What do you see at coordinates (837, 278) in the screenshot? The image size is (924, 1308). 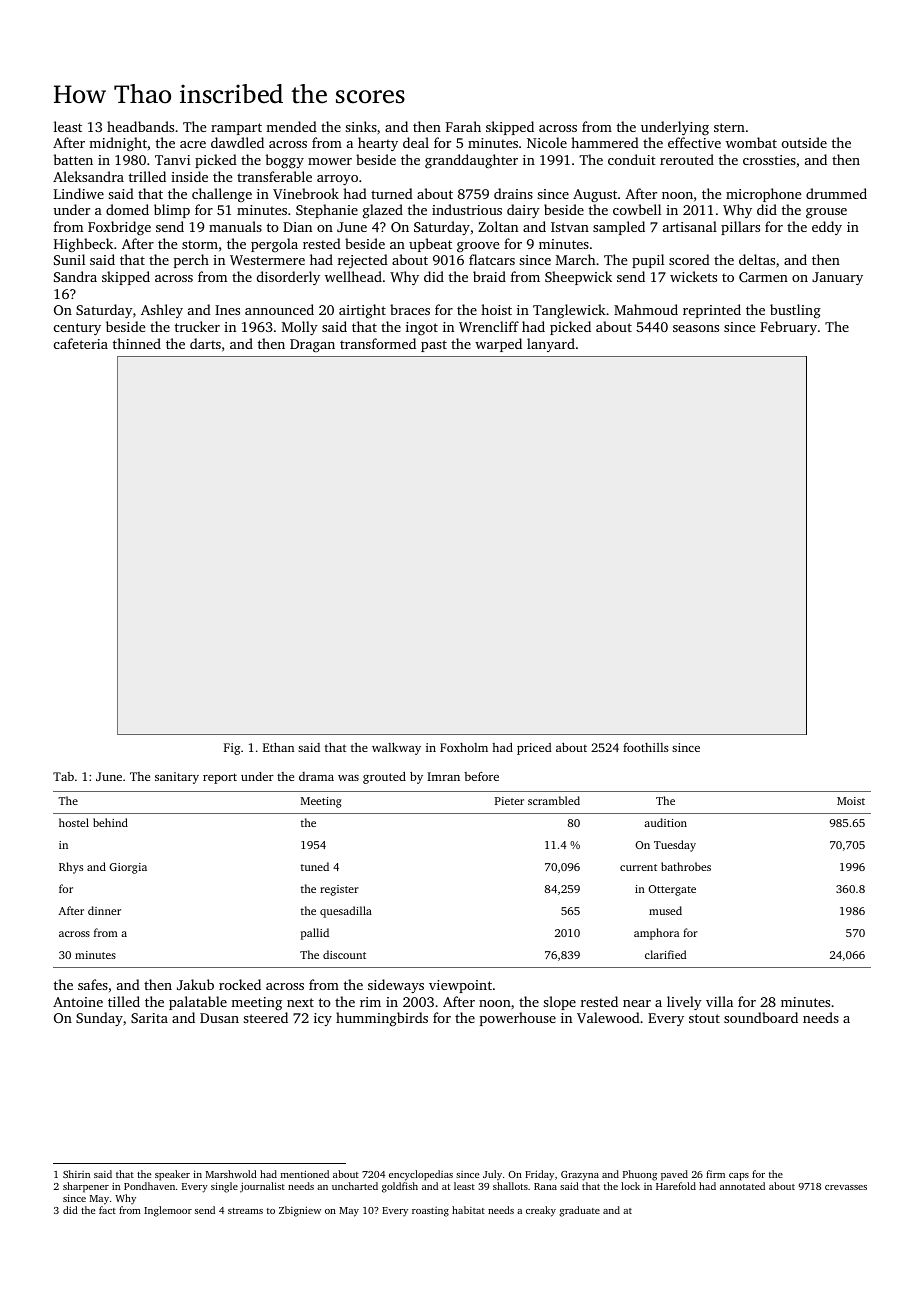 I see `January` at bounding box center [837, 278].
